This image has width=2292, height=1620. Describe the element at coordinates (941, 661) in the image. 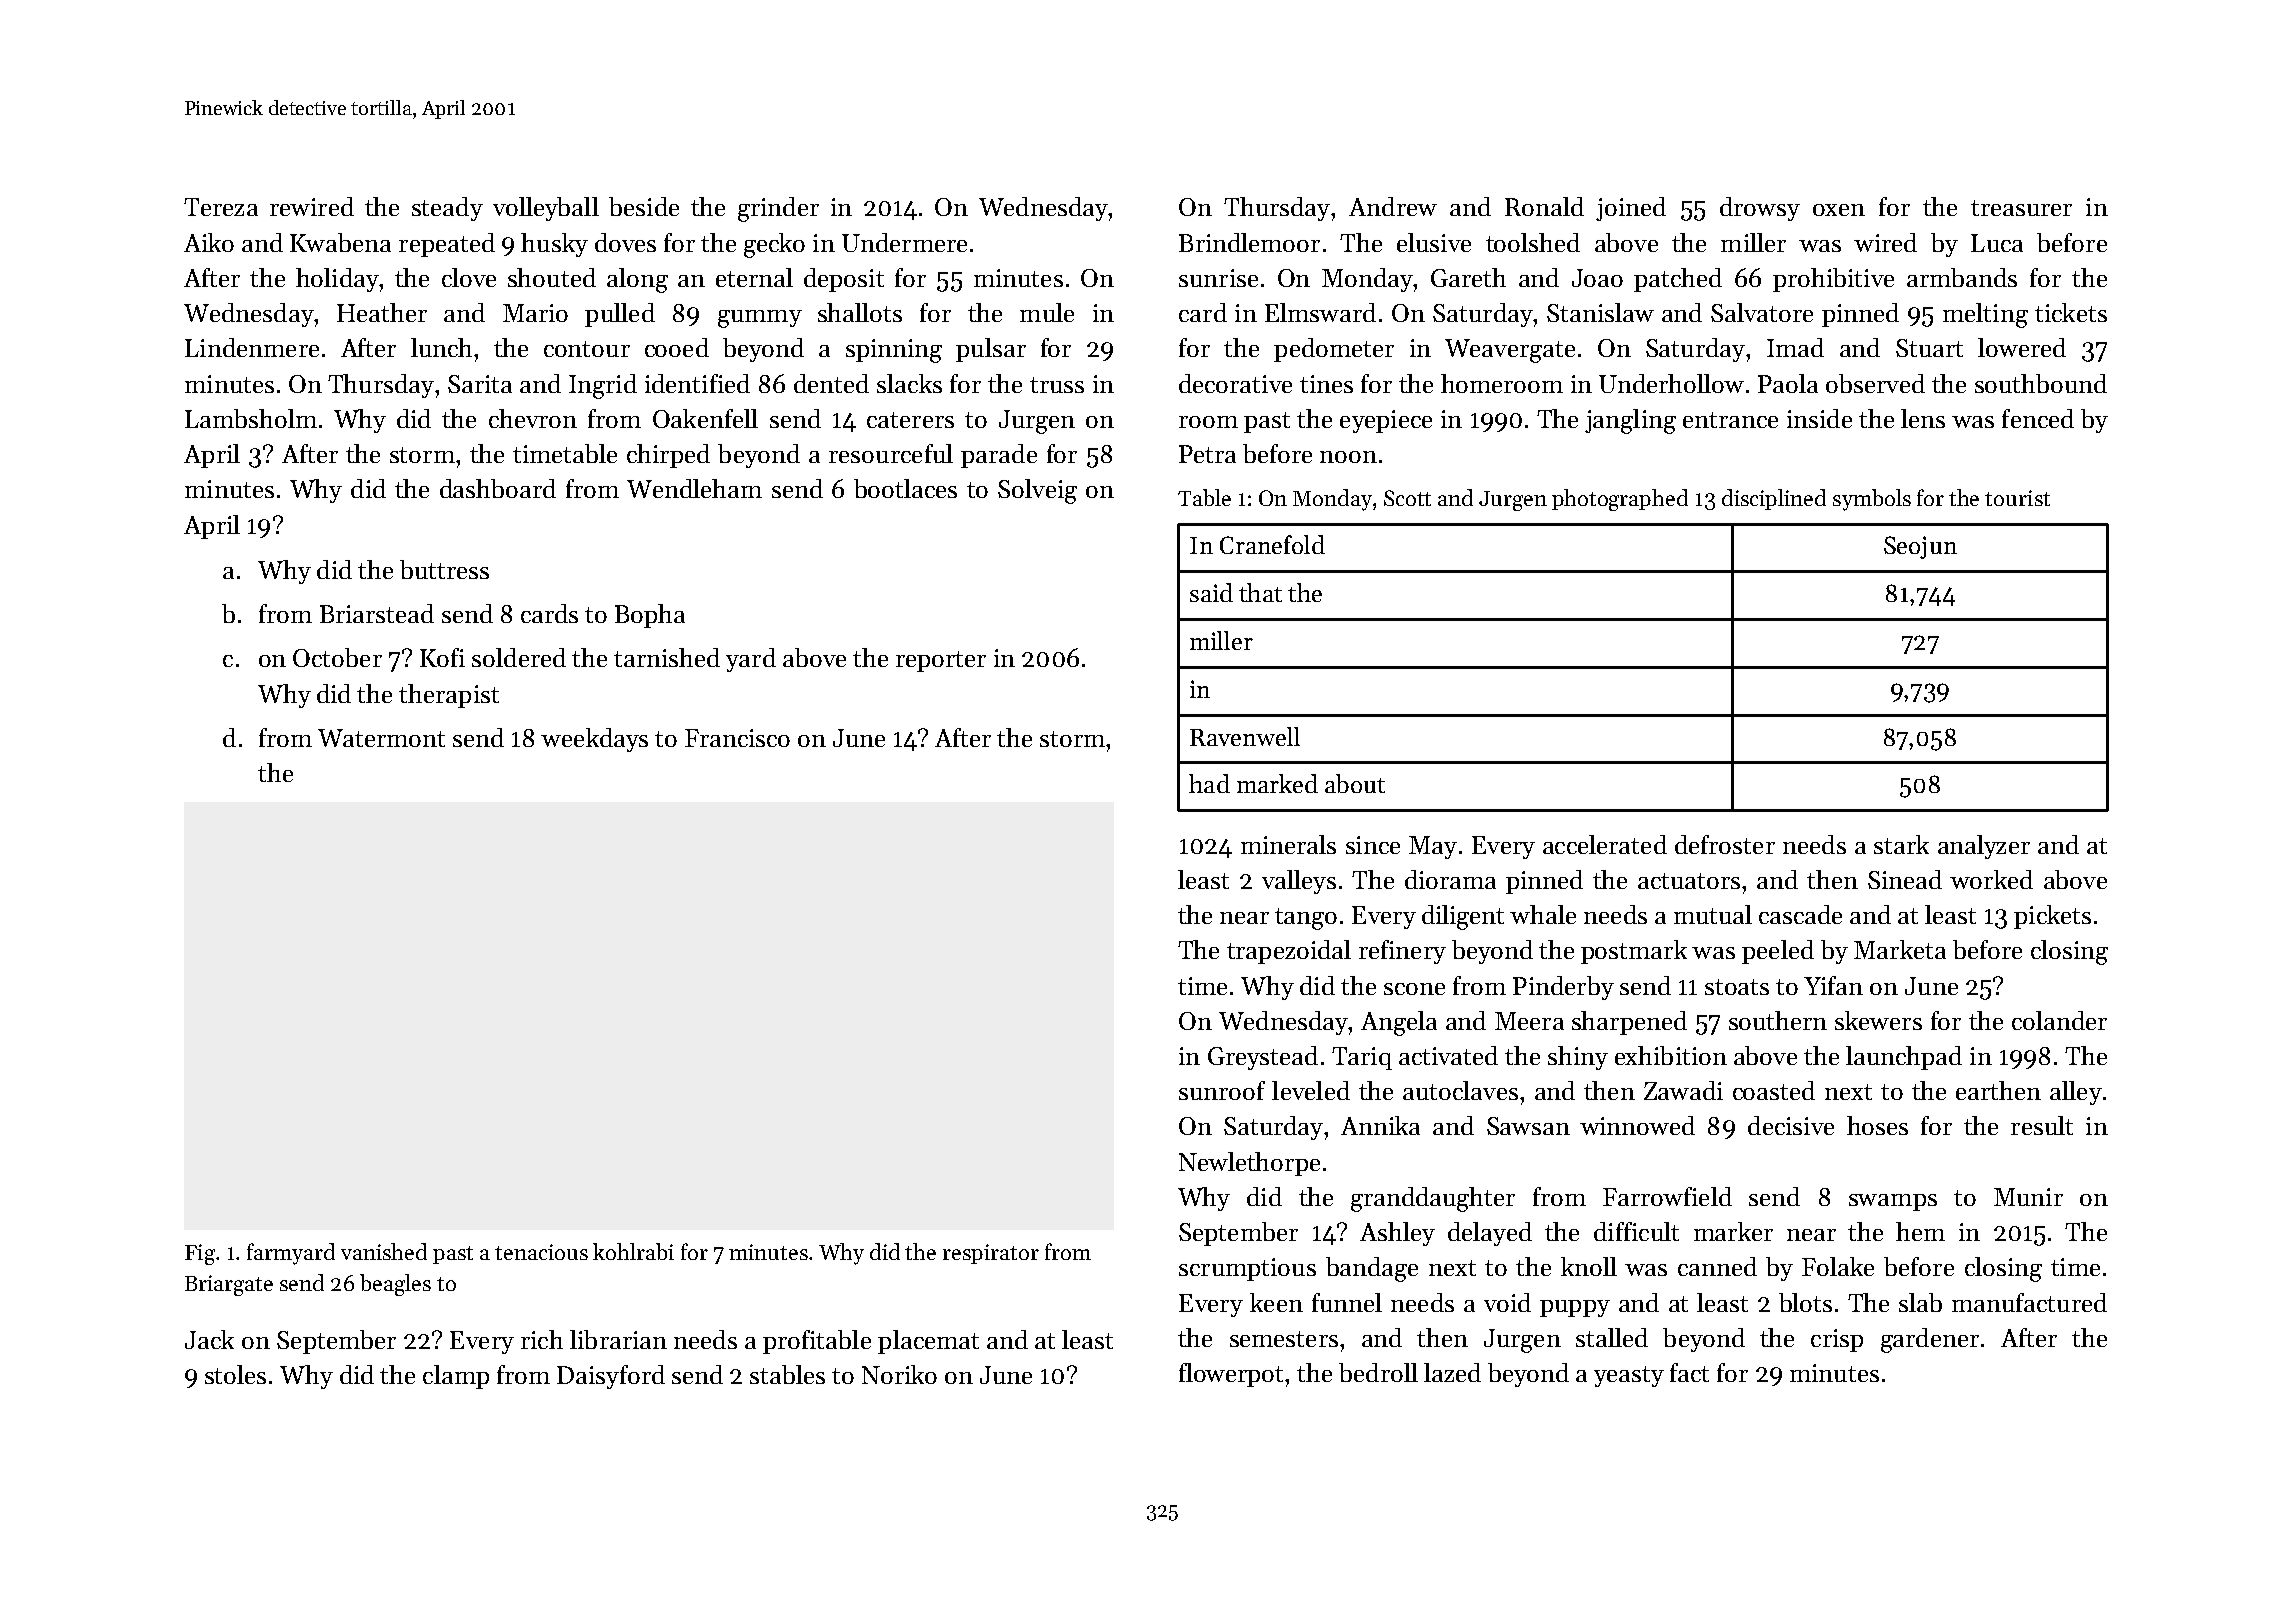

I see `reporter` at that location.
